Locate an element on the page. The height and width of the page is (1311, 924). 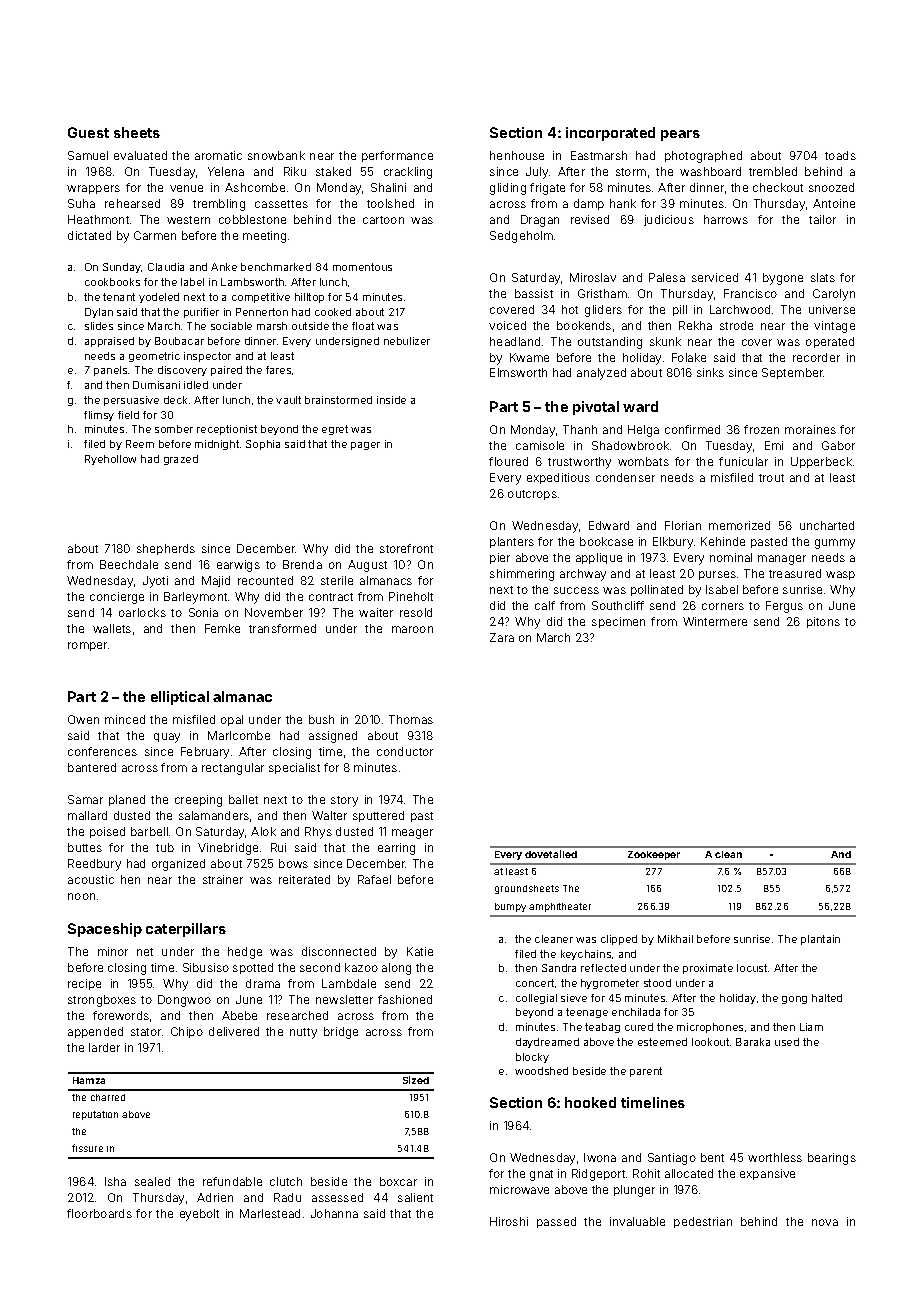
organized is located at coordinates (178, 865).
